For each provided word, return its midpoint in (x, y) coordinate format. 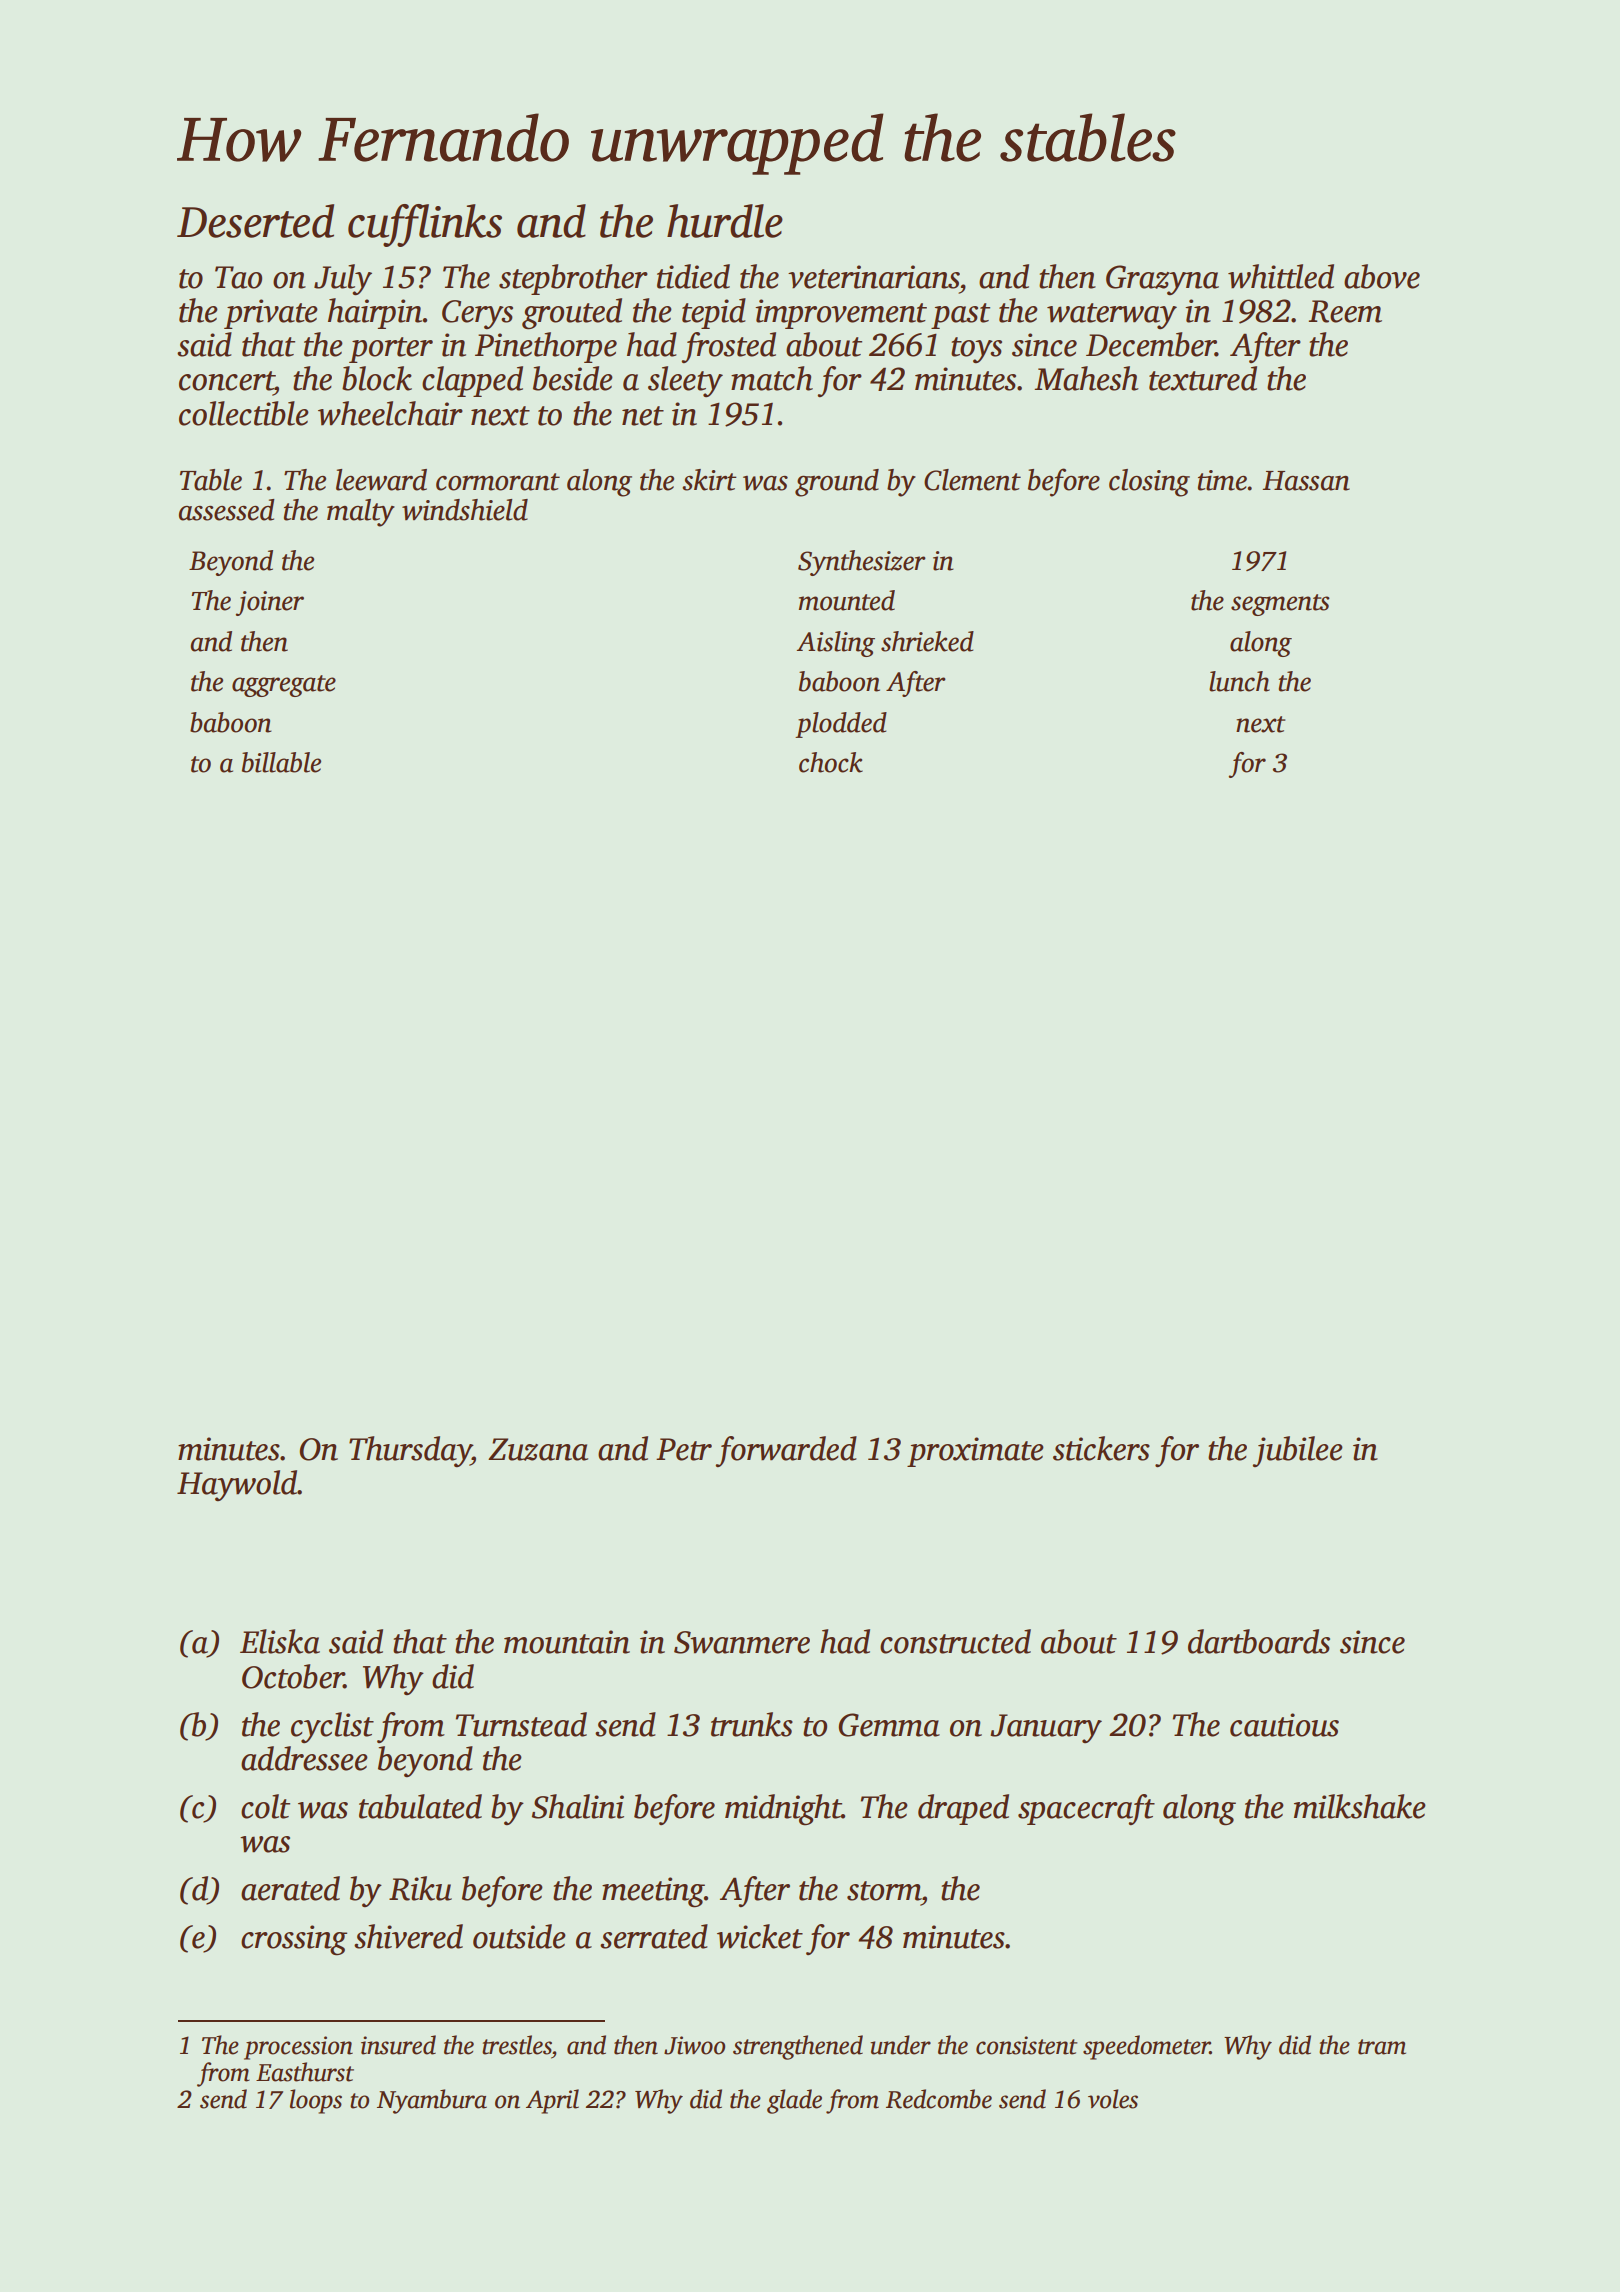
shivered (408, 1936)
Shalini (578, 1806)
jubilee (1298, 1451)
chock (831, 762)
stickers (1101, 1448)
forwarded (786, 1451)
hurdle (725, 221)
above (1382, 276)
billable (281, 762)
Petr (684, 1449)
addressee (304, 1758)
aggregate (284, 686)
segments (1280, 605)
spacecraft (1086, 1809)
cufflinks (425, 225)
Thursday (410, 1451)
